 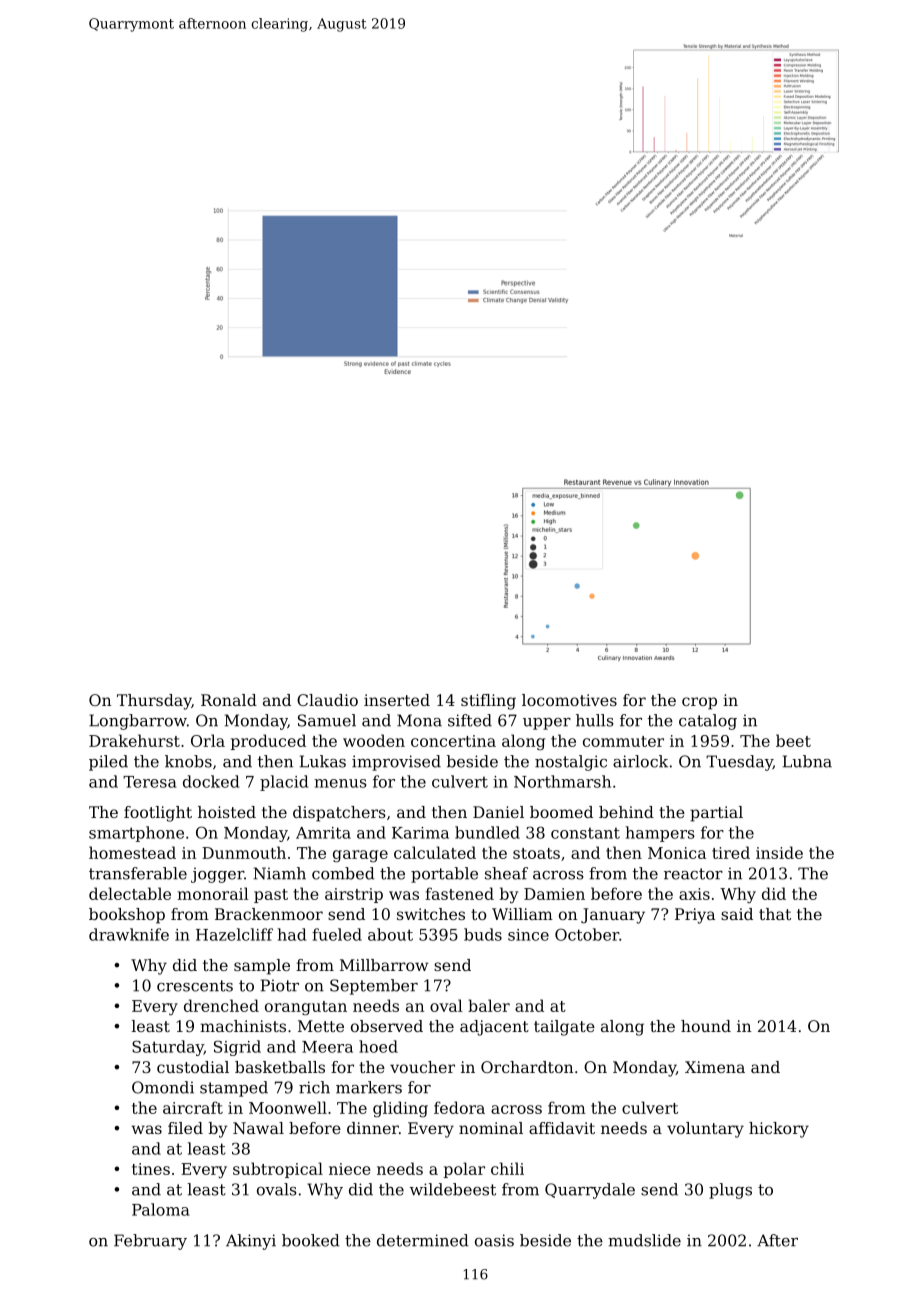 What do you see at coordinates (150, 782) in the screenshot?
I see `Teresa` at bounding box center [150, 782].
